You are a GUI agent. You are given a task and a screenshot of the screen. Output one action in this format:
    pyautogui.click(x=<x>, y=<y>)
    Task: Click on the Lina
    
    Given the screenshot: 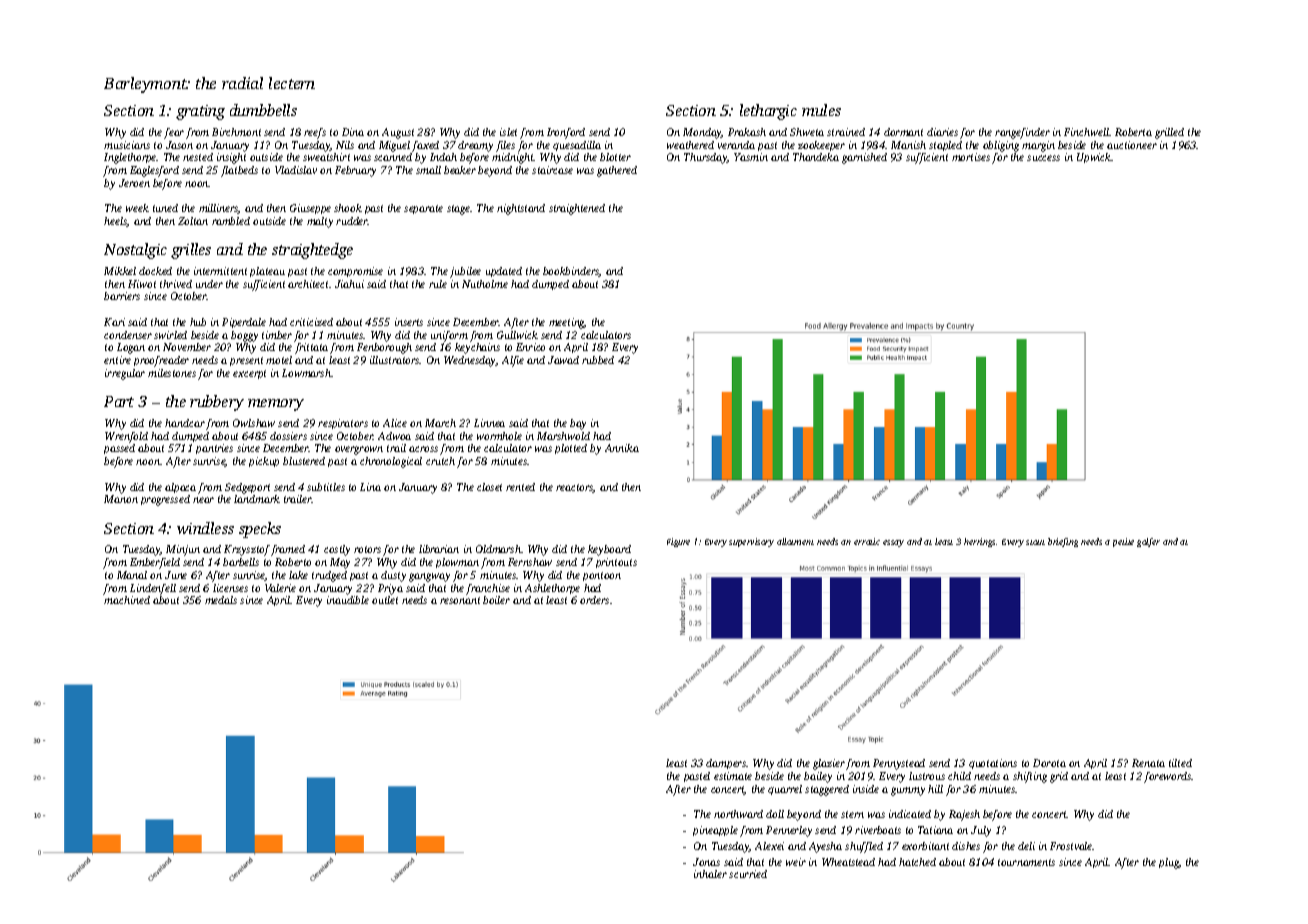 What is the action you would take?
    pyautogui.click(x=370, y=487)
